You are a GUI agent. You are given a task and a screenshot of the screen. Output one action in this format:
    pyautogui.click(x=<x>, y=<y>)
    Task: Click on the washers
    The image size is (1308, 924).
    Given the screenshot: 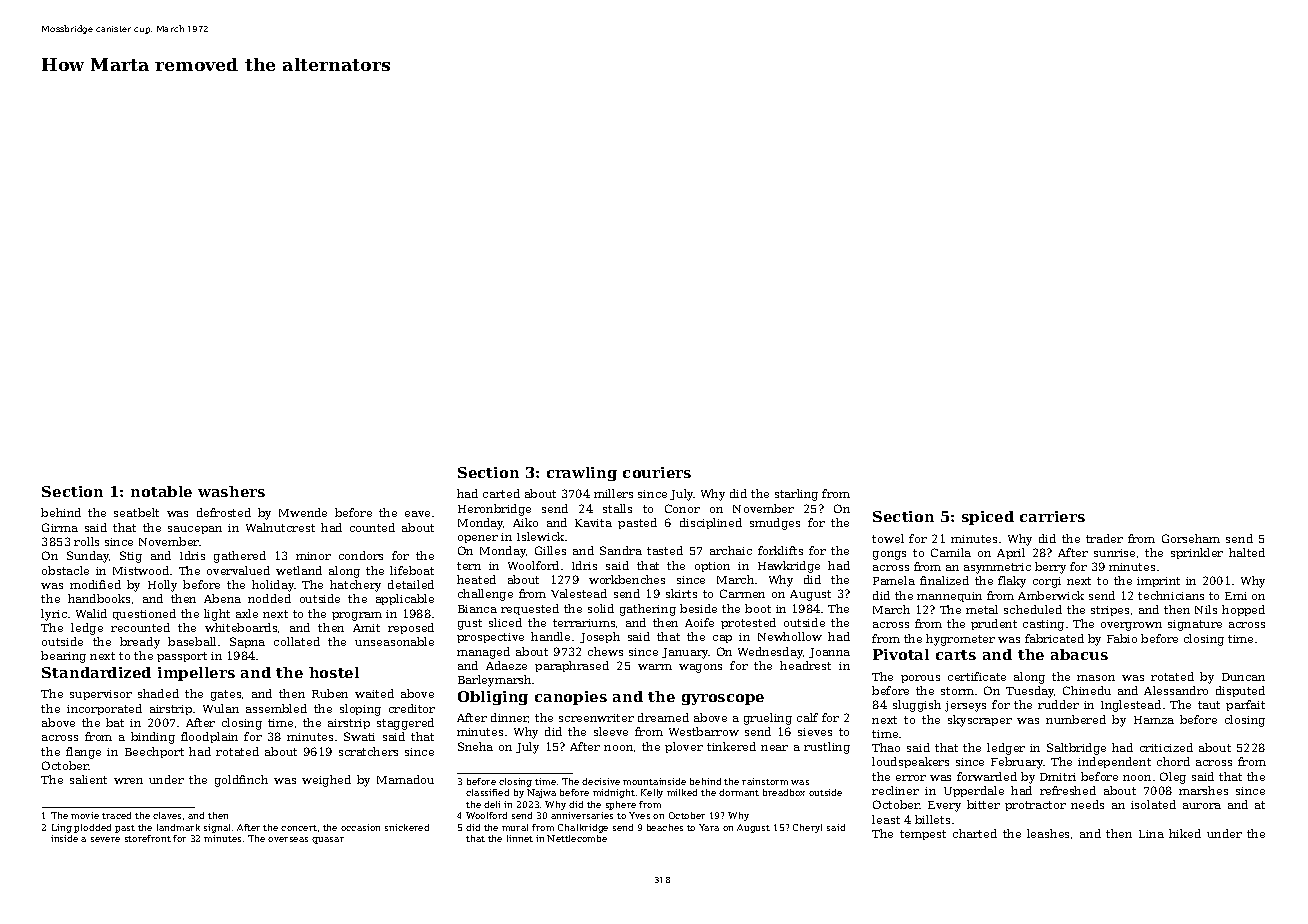 What is the action you would take?
    pyautogui.click(x=231, y=491)
